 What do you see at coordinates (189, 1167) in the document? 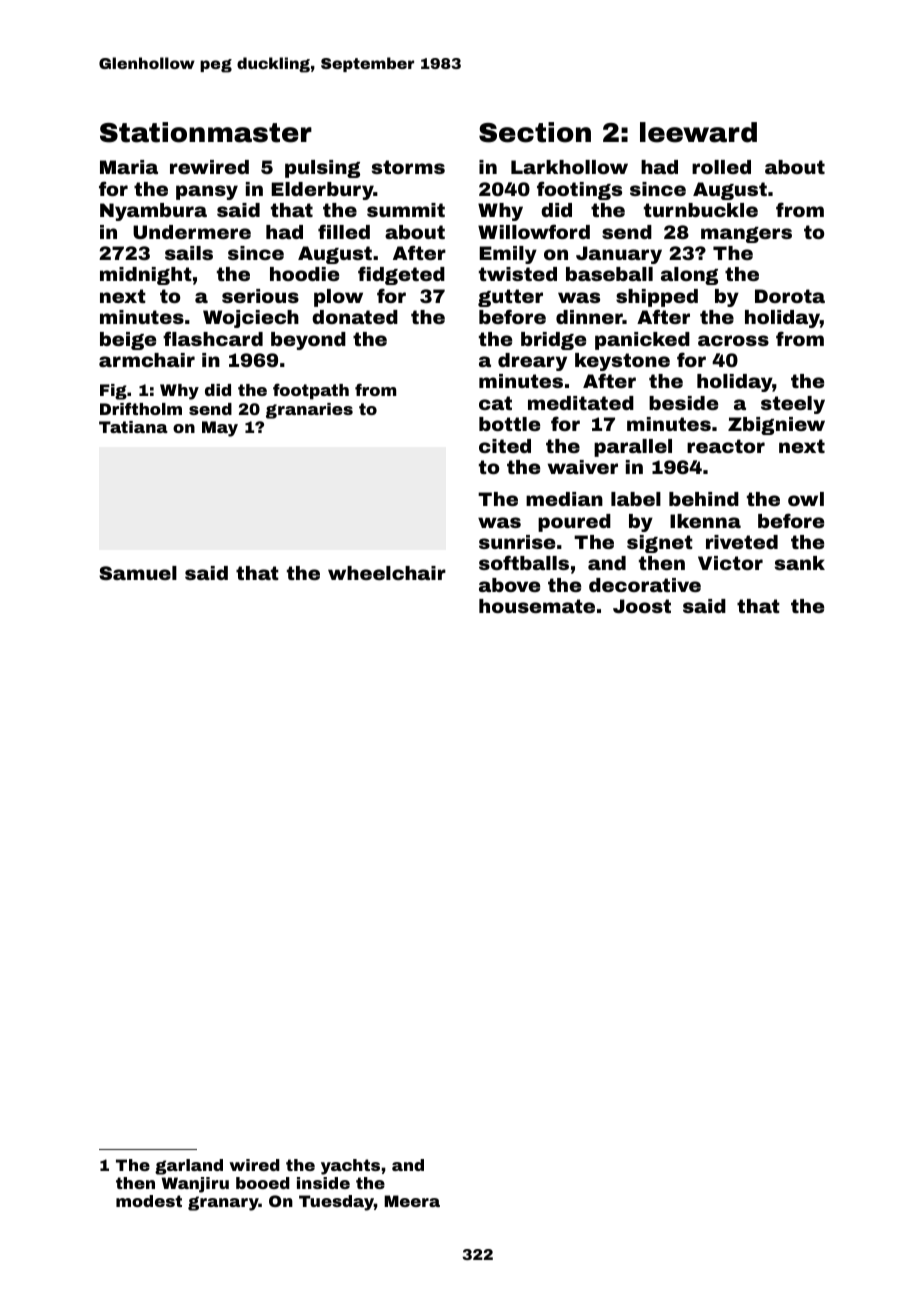
I see `garland` at bounding box center [189, 1167].
